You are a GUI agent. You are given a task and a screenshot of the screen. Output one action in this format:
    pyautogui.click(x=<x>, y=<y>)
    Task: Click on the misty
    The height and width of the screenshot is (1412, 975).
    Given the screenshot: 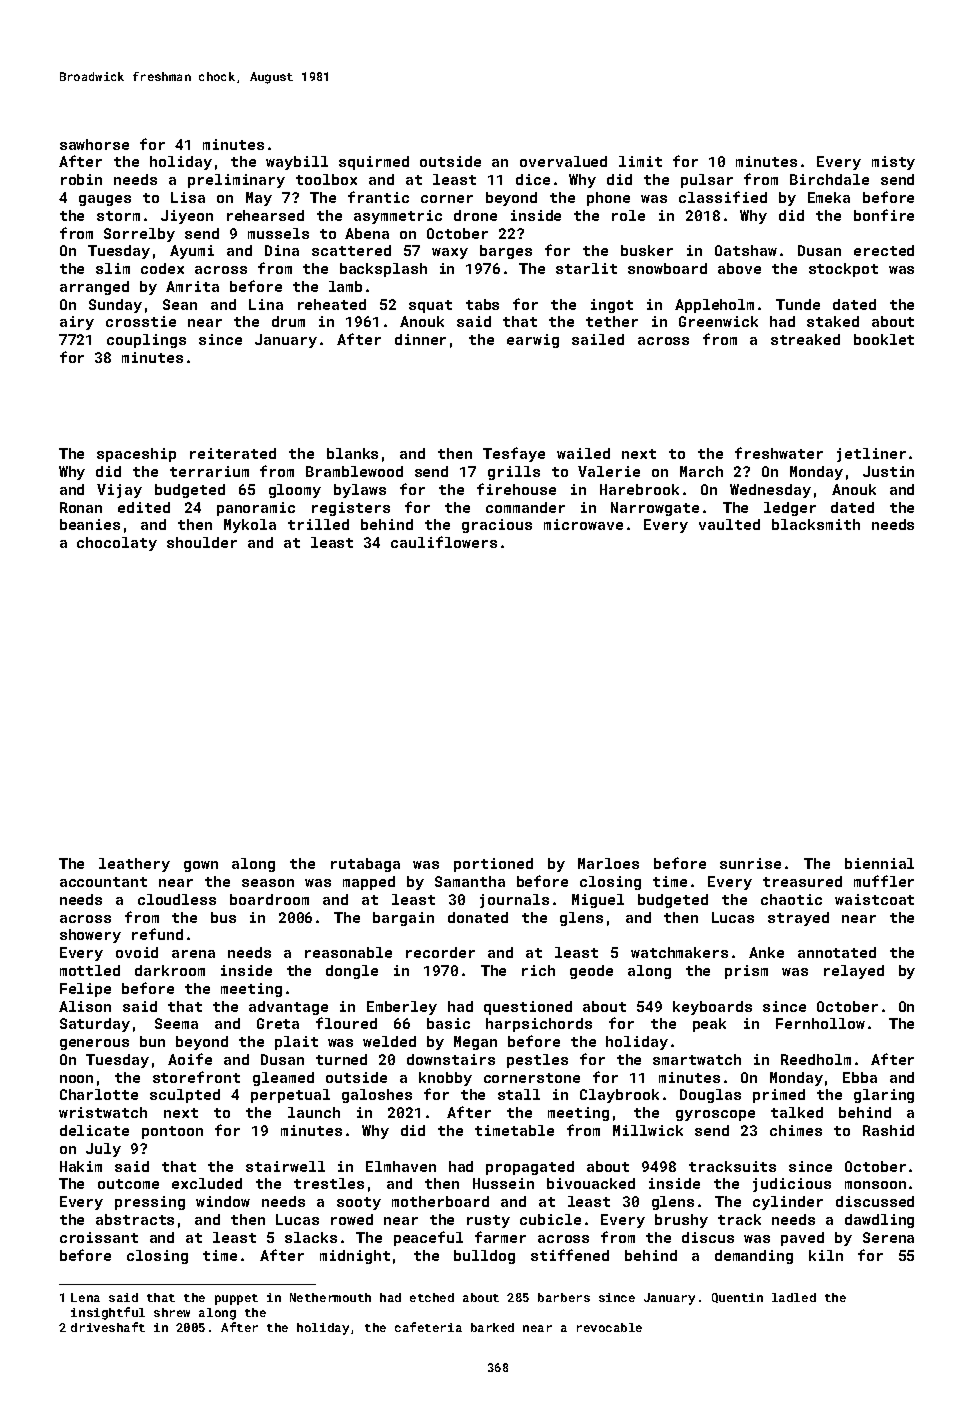 What is the action you would take?
    pyautogui.click(x=893, y=163)
